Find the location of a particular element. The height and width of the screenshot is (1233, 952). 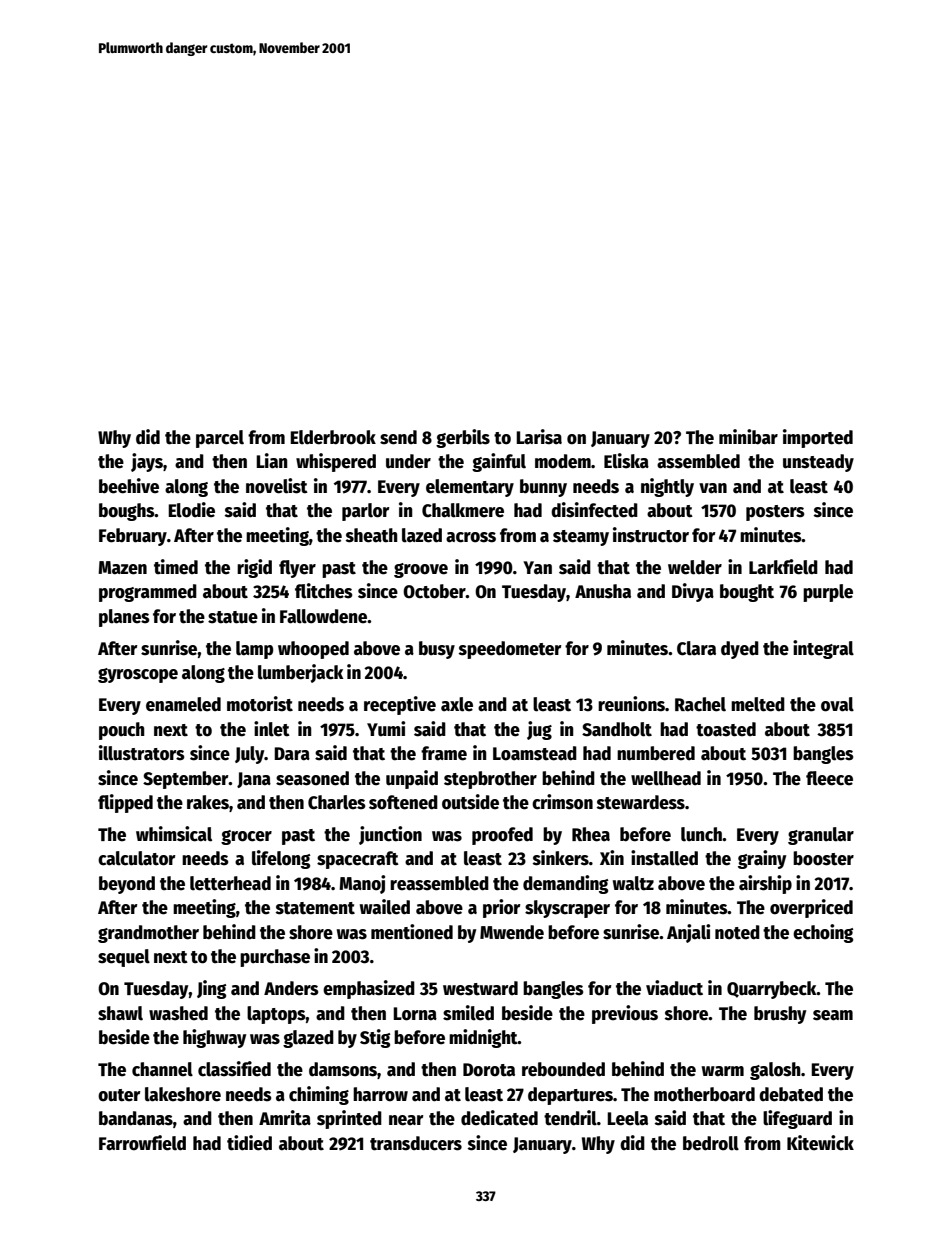

mentioned is located at coordinates (412, 932).
